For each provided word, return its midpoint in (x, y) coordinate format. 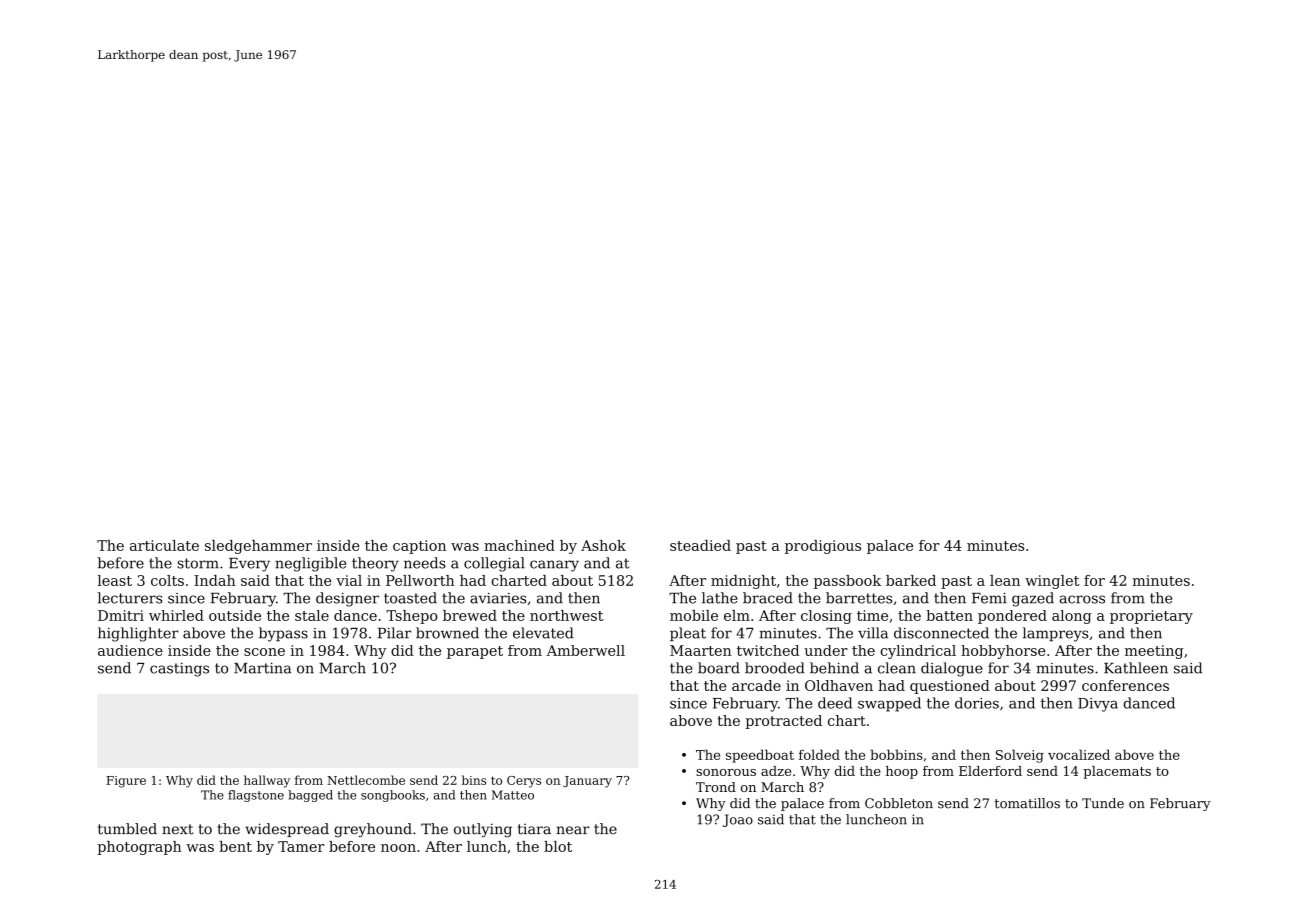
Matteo (513, 795)
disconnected (941, 633)
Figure (126, 782)
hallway (267, 781)
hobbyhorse (1003, 652)
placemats (1117, 772)
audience (130, 650)
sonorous (726, 772)
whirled (176, 615)
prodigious (823, 547)
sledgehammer (258, 547)
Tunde (1103, 803)
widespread (287, 830)
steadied (700, 545)
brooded (775, 668)
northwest (566, 615)
